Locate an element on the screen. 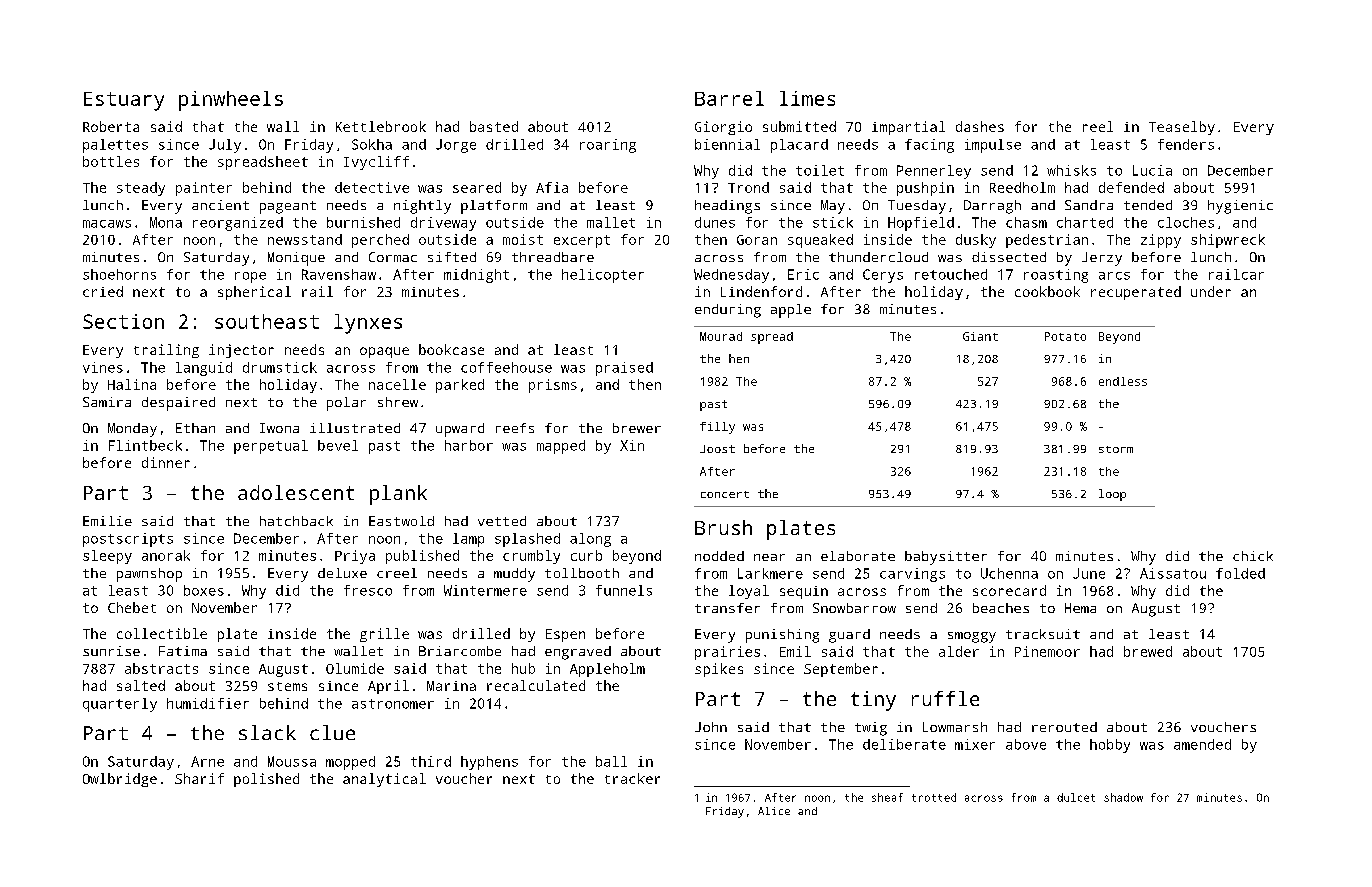 The height and width of the screenshot is (887, 1372). recuperated is located at coordinates (1136, 293).
